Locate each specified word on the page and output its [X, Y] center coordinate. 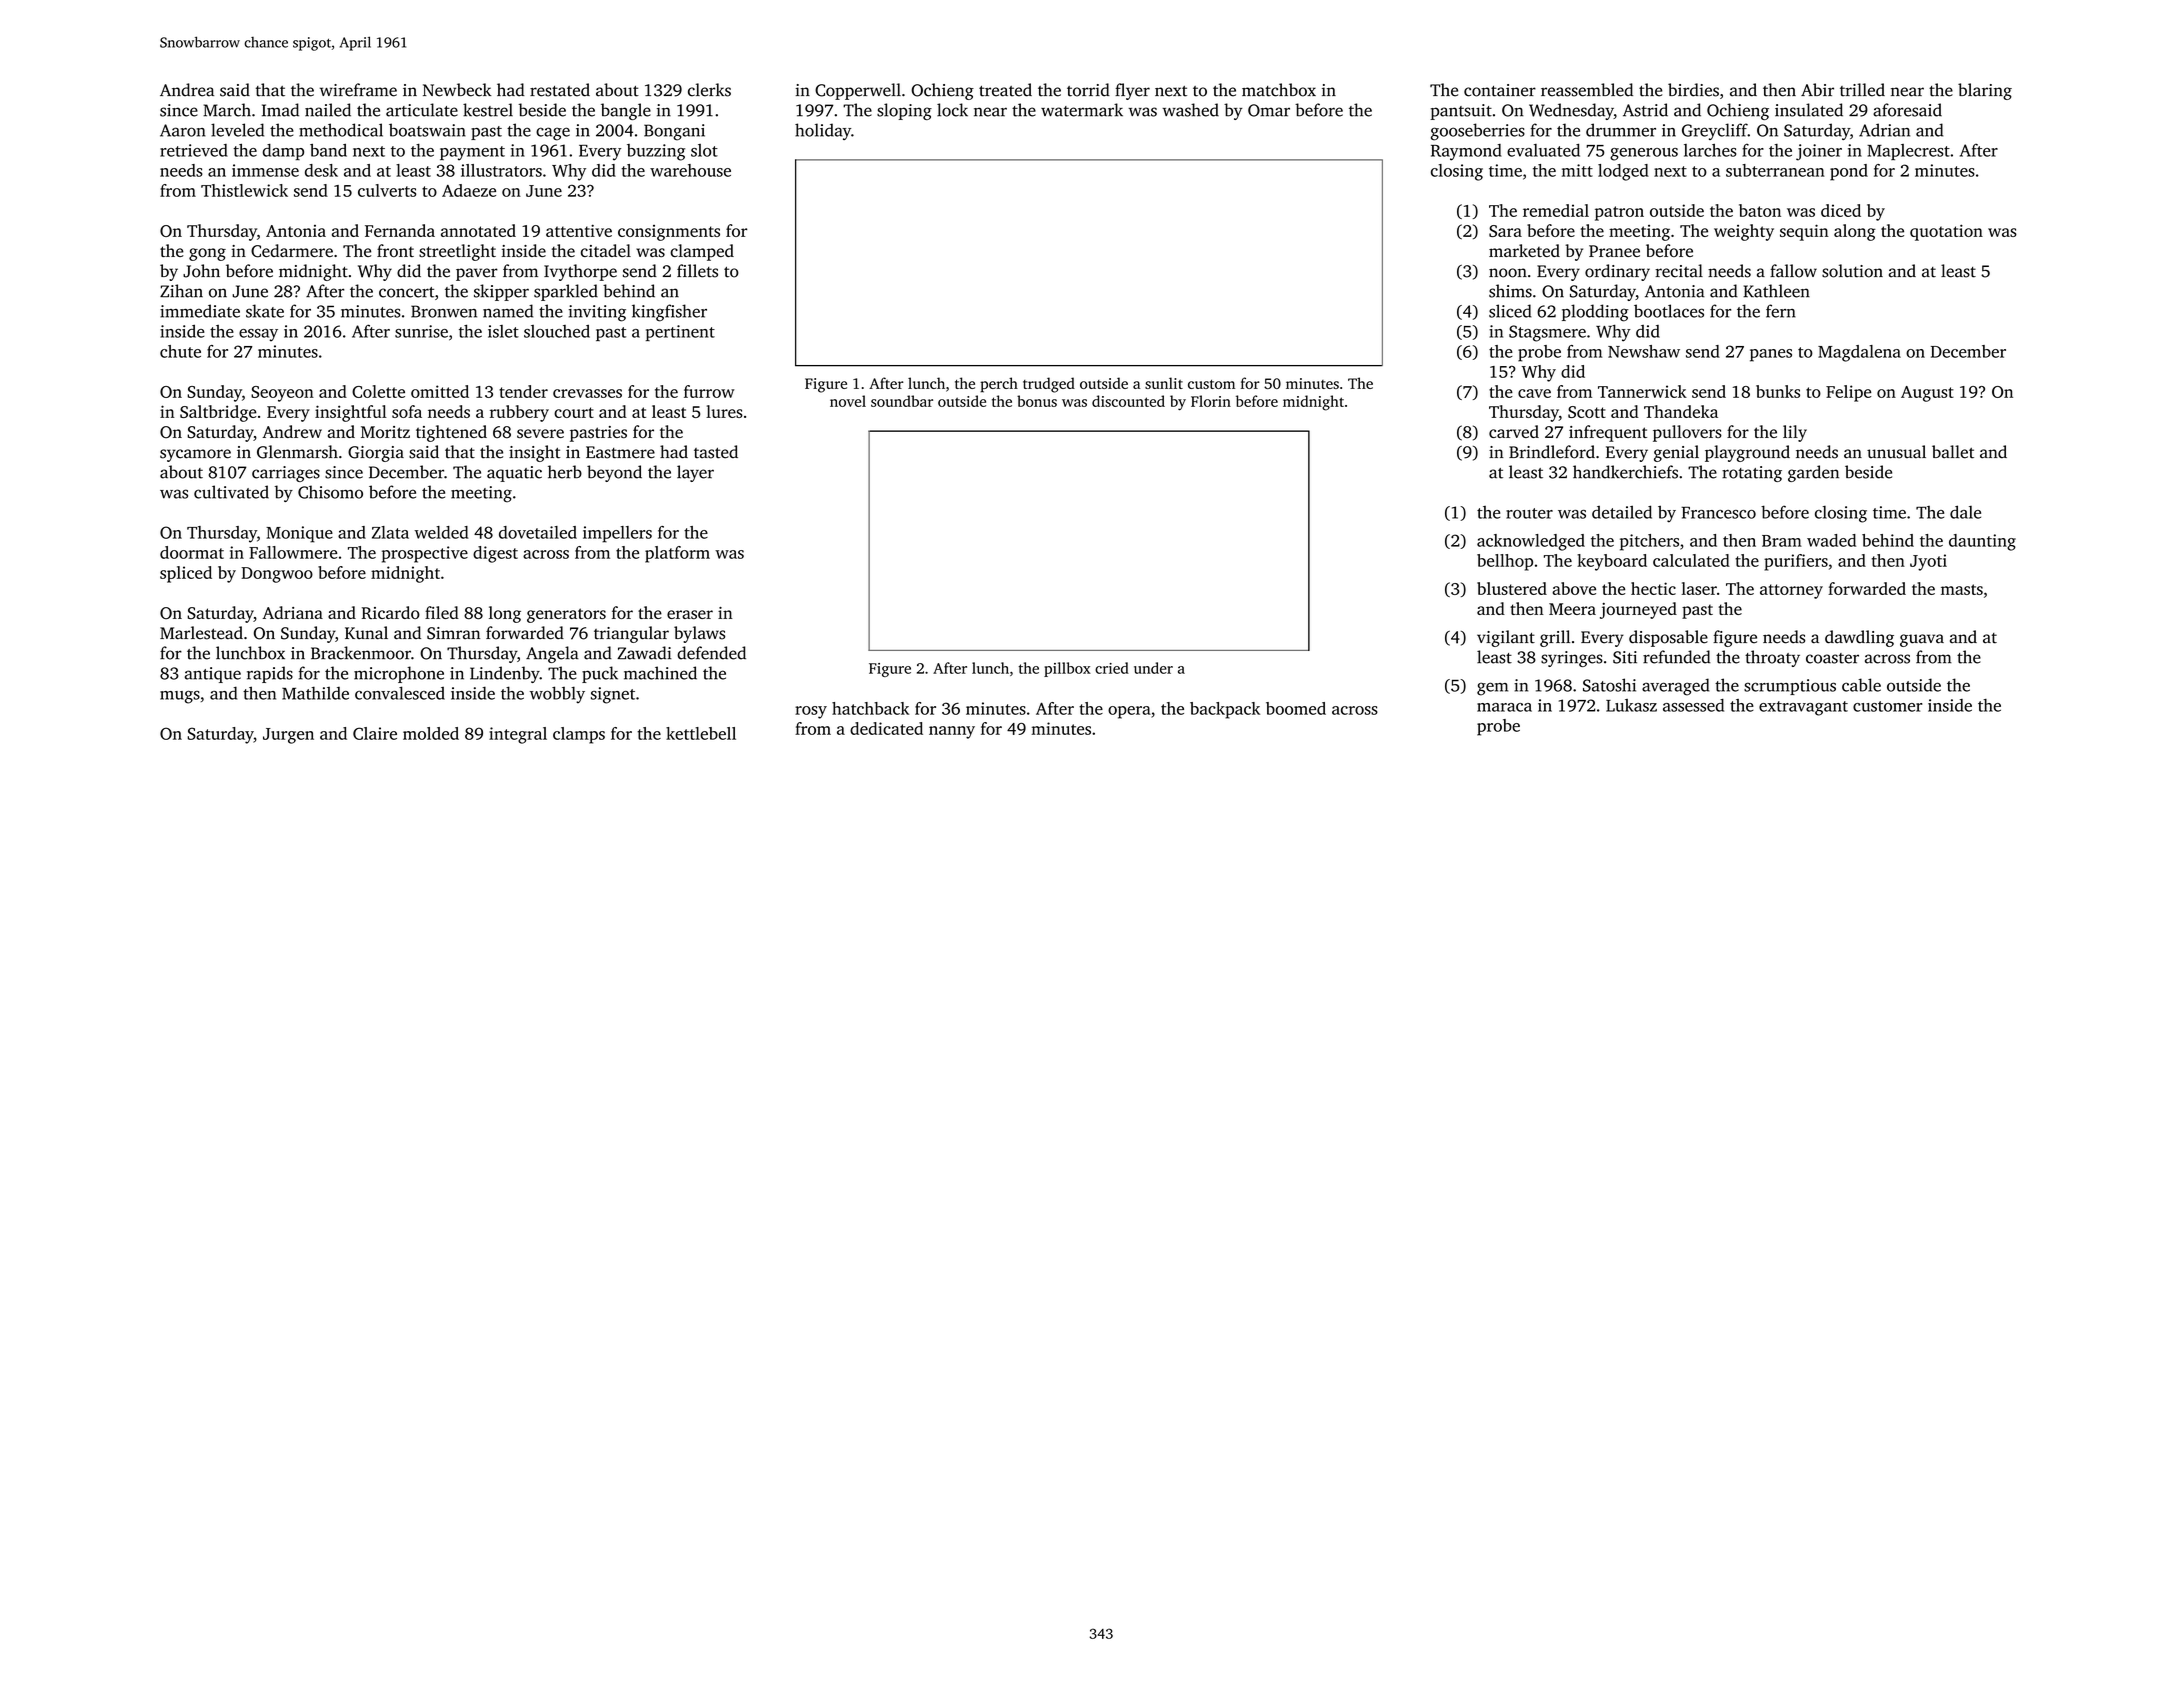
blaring [1985, 91]
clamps [579, 735]
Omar [1269, 110]
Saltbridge [218, 413]
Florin [1211, 401]
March [227, 110]
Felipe [1848, 393]
